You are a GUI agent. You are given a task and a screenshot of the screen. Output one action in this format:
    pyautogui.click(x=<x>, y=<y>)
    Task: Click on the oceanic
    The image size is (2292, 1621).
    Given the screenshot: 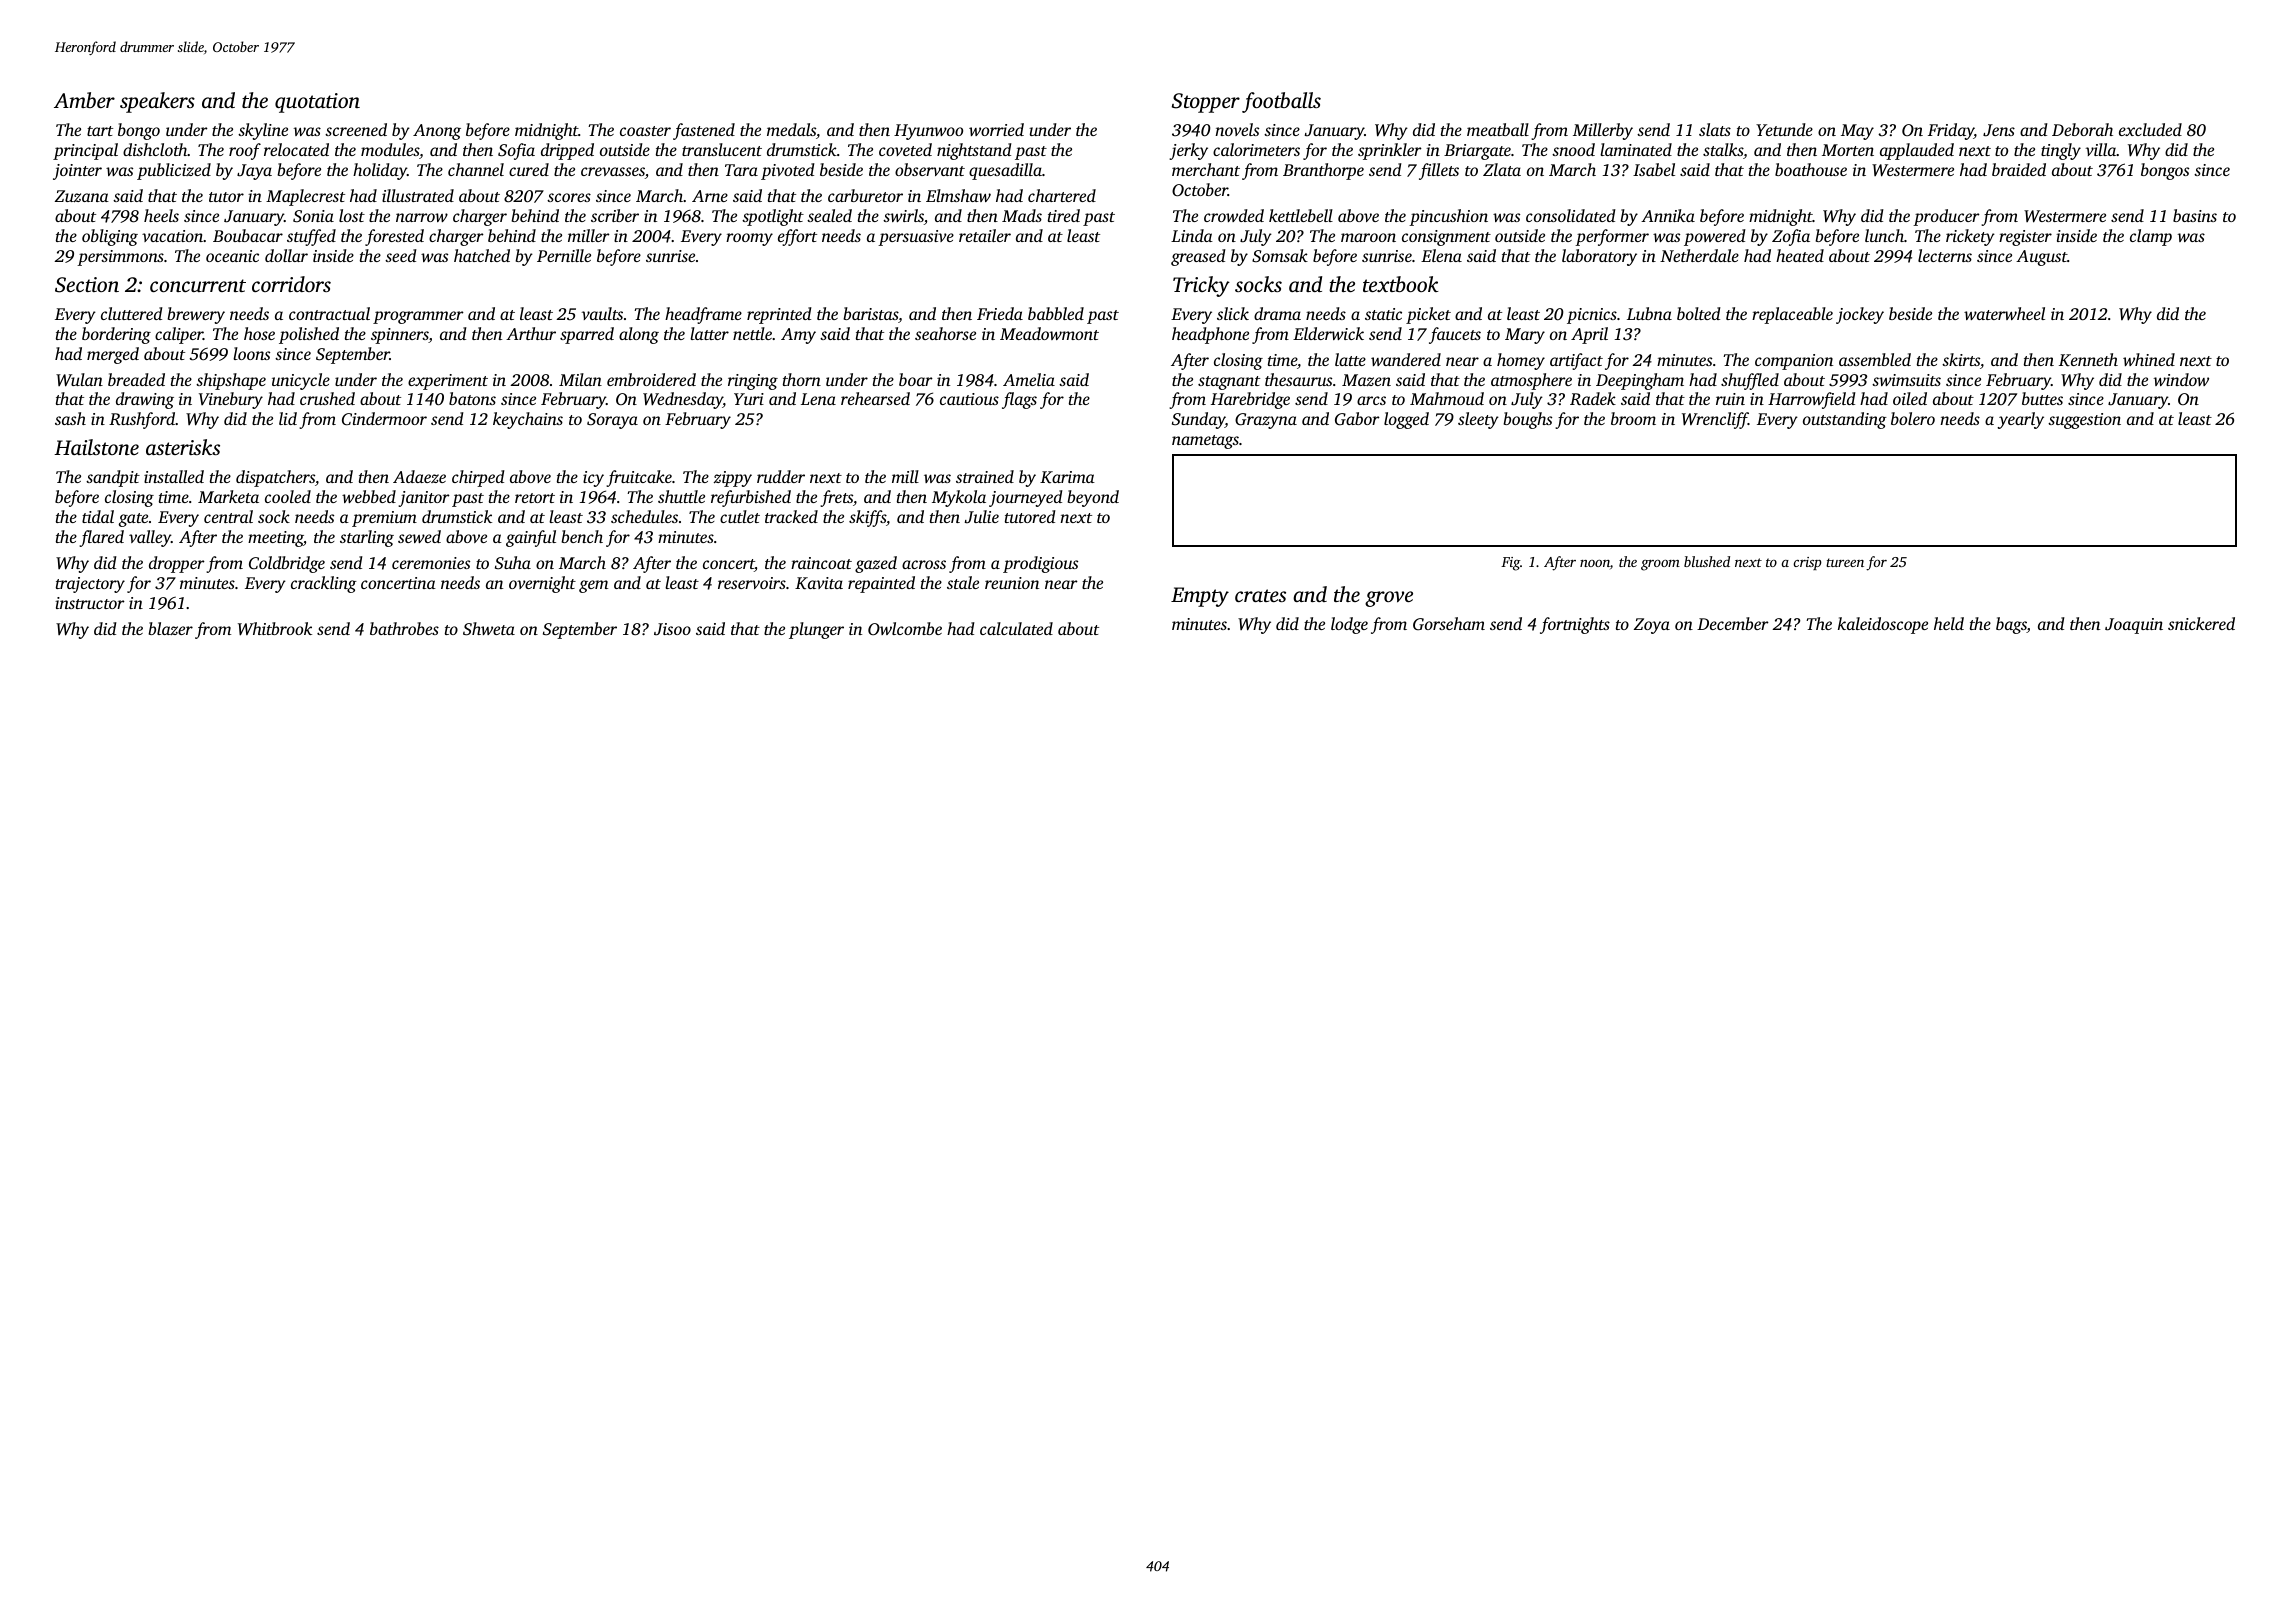 What is the action you would take?
    pyautogui.click(x=232, y=256)
